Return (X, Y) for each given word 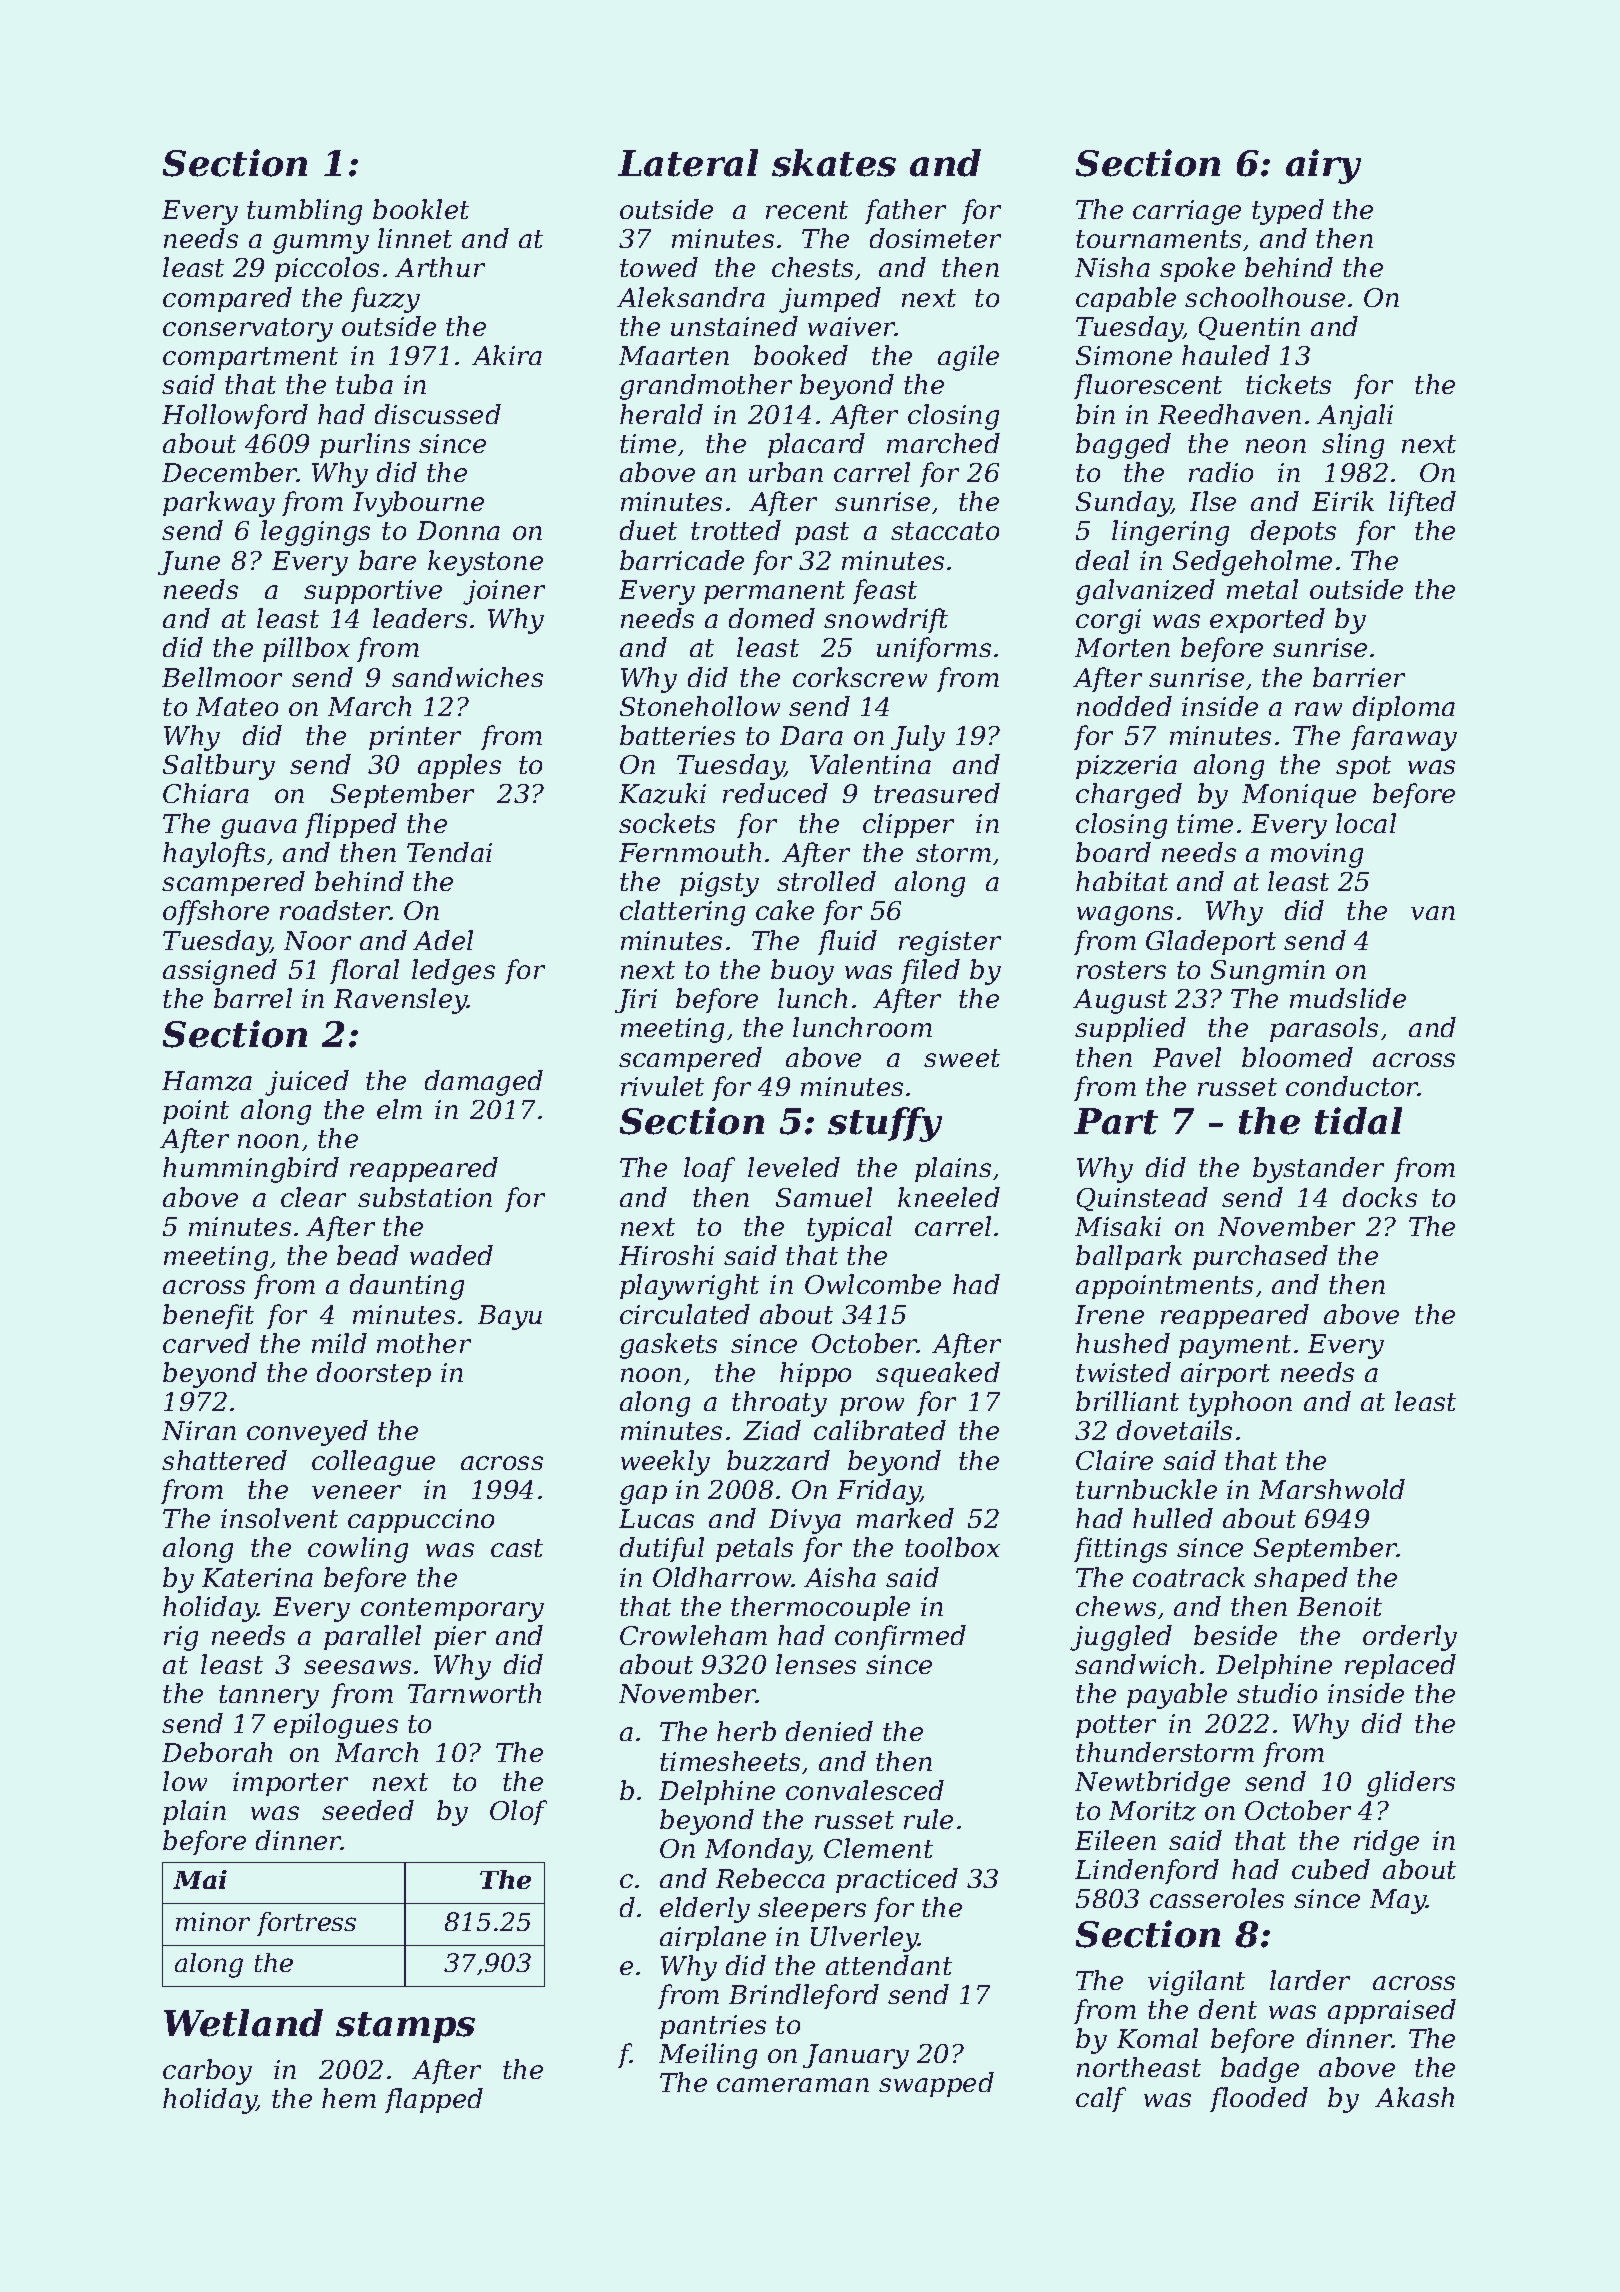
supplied (1130, 1029)
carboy (207, 2072)
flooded (1259, 2099)
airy (1323, 166)
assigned (220, 972)
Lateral (688, 163)
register (950, 943)
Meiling (708, 2056)
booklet (421, 209)
